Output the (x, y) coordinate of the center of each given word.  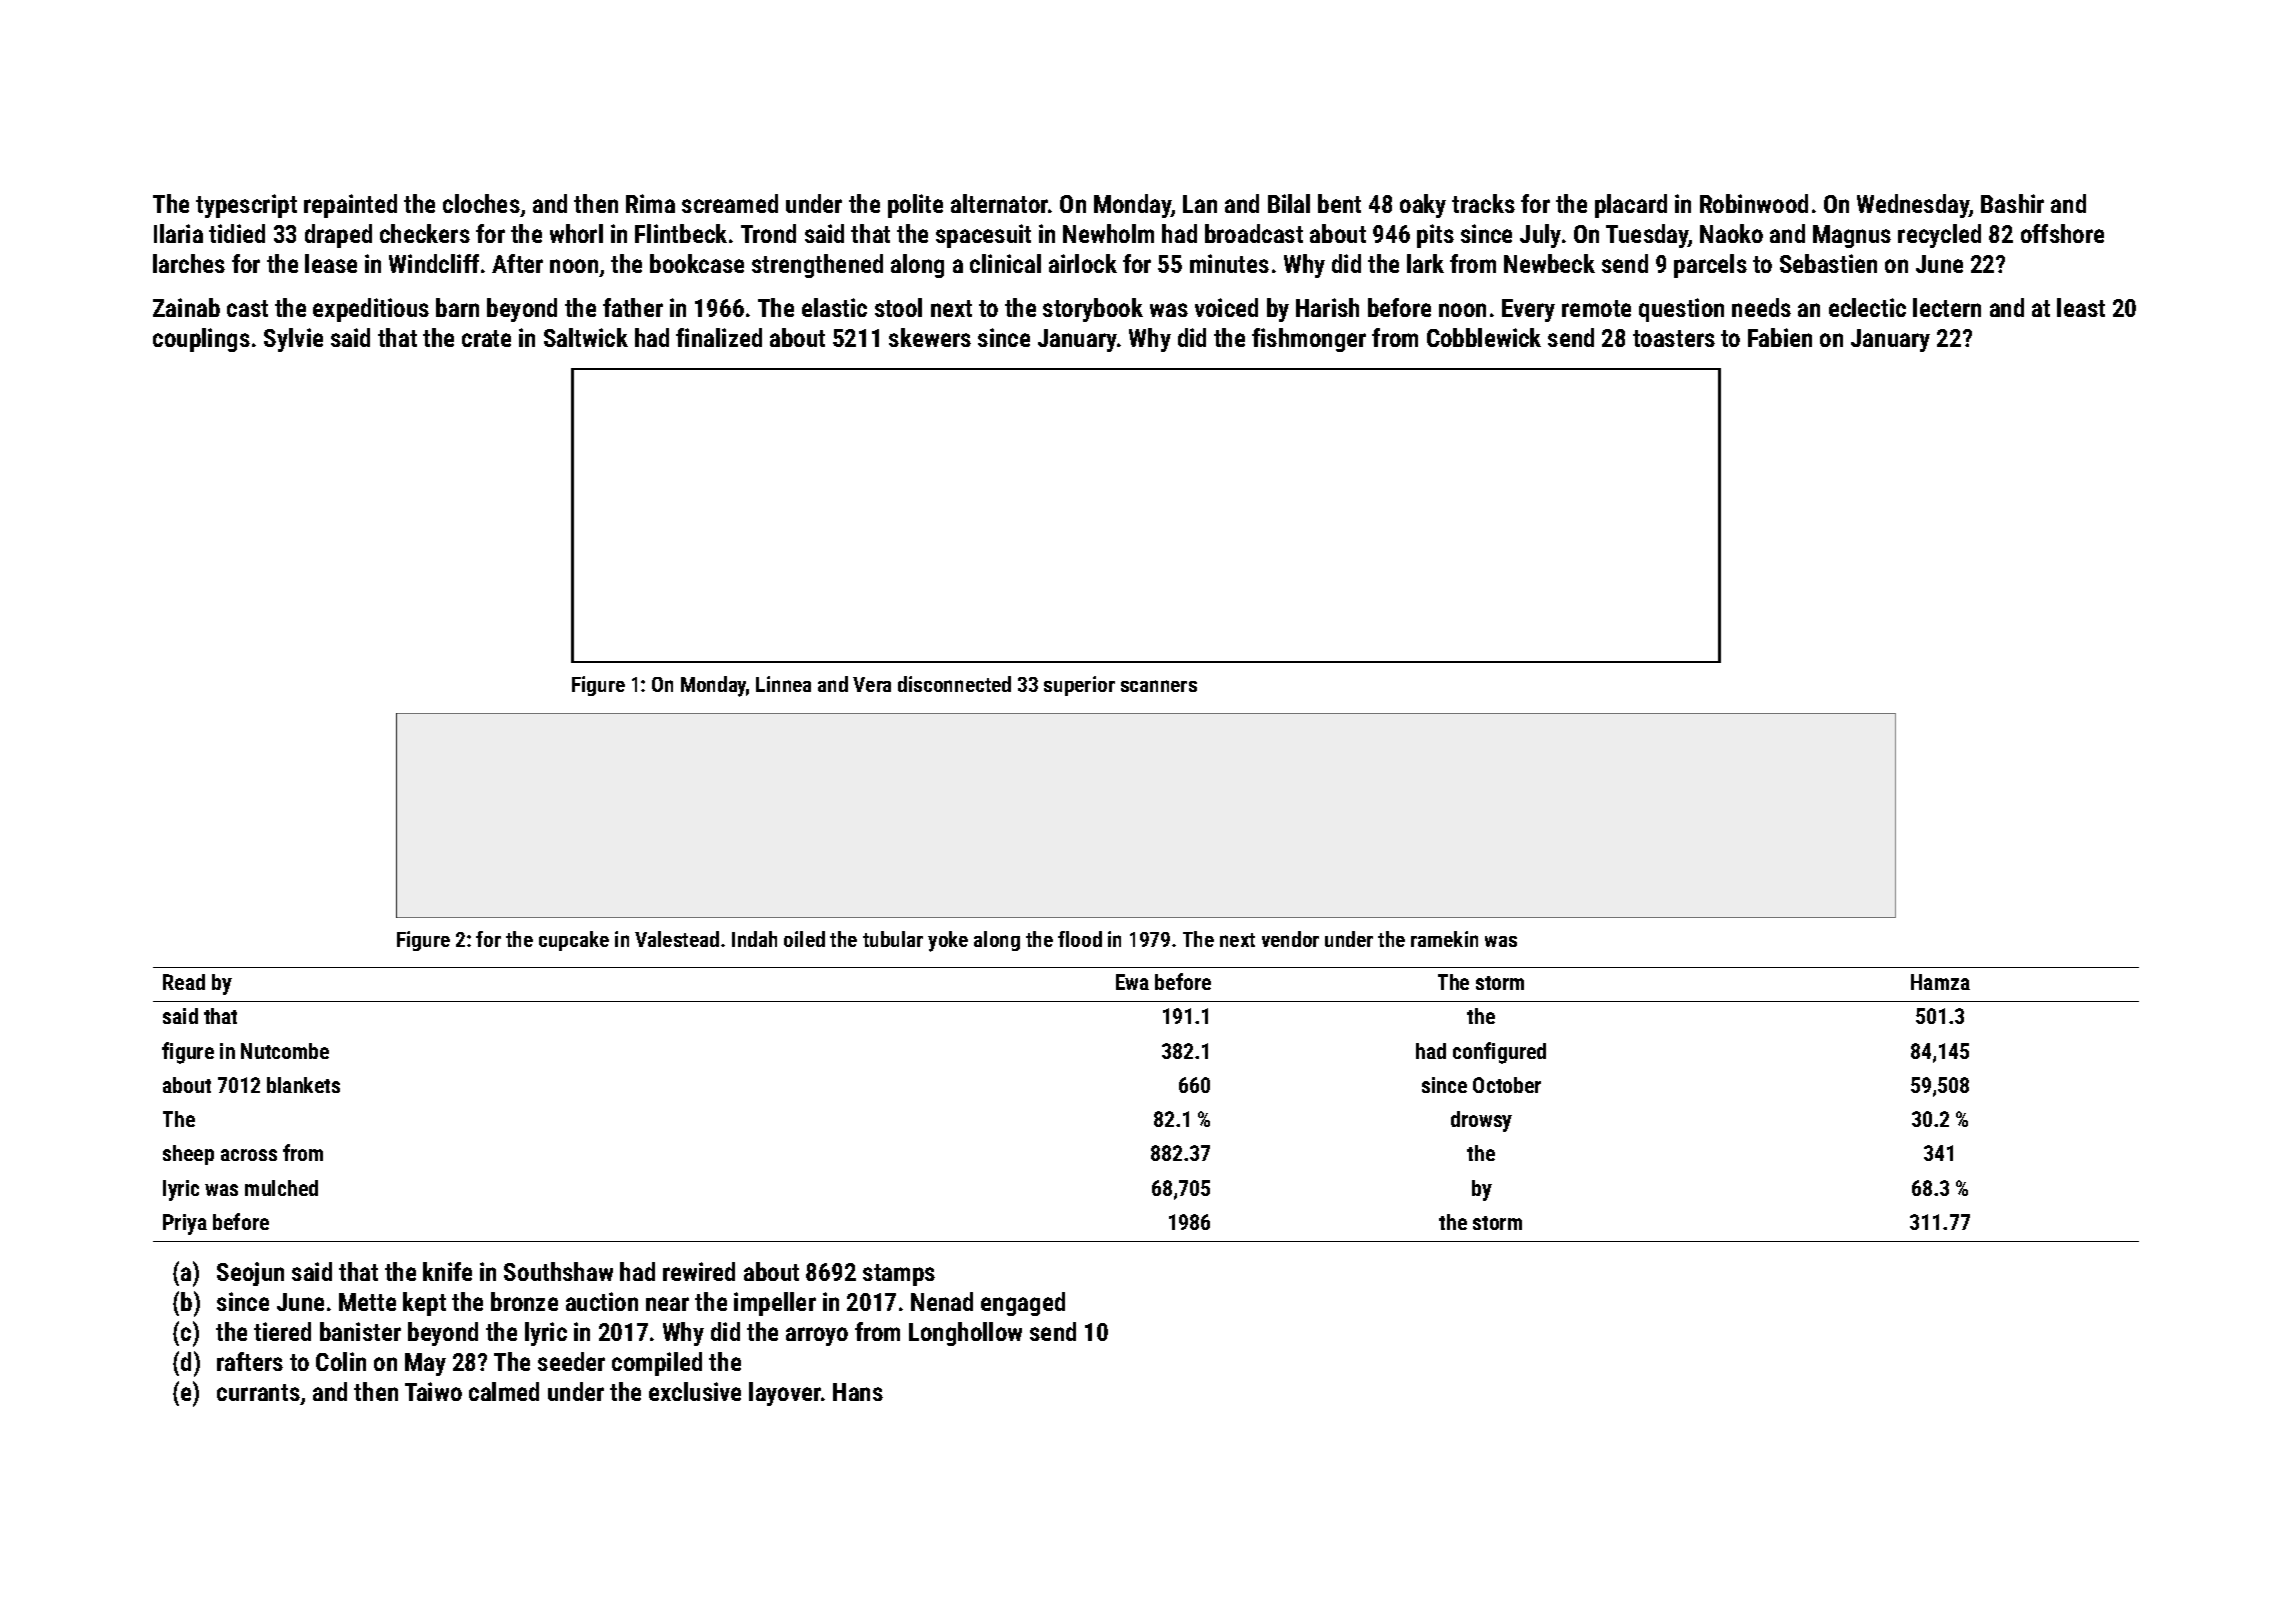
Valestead (677, 939)
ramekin (1444, 939)
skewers (930, 337)
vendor (1290, 939)
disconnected (954, 684)
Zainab (186, 307)
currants (258, 1392)
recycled (1939, 236)
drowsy (1481, 1121)
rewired (699, 1271)
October (1507, 1085)
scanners (1159, 686)
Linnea (783, 684)
